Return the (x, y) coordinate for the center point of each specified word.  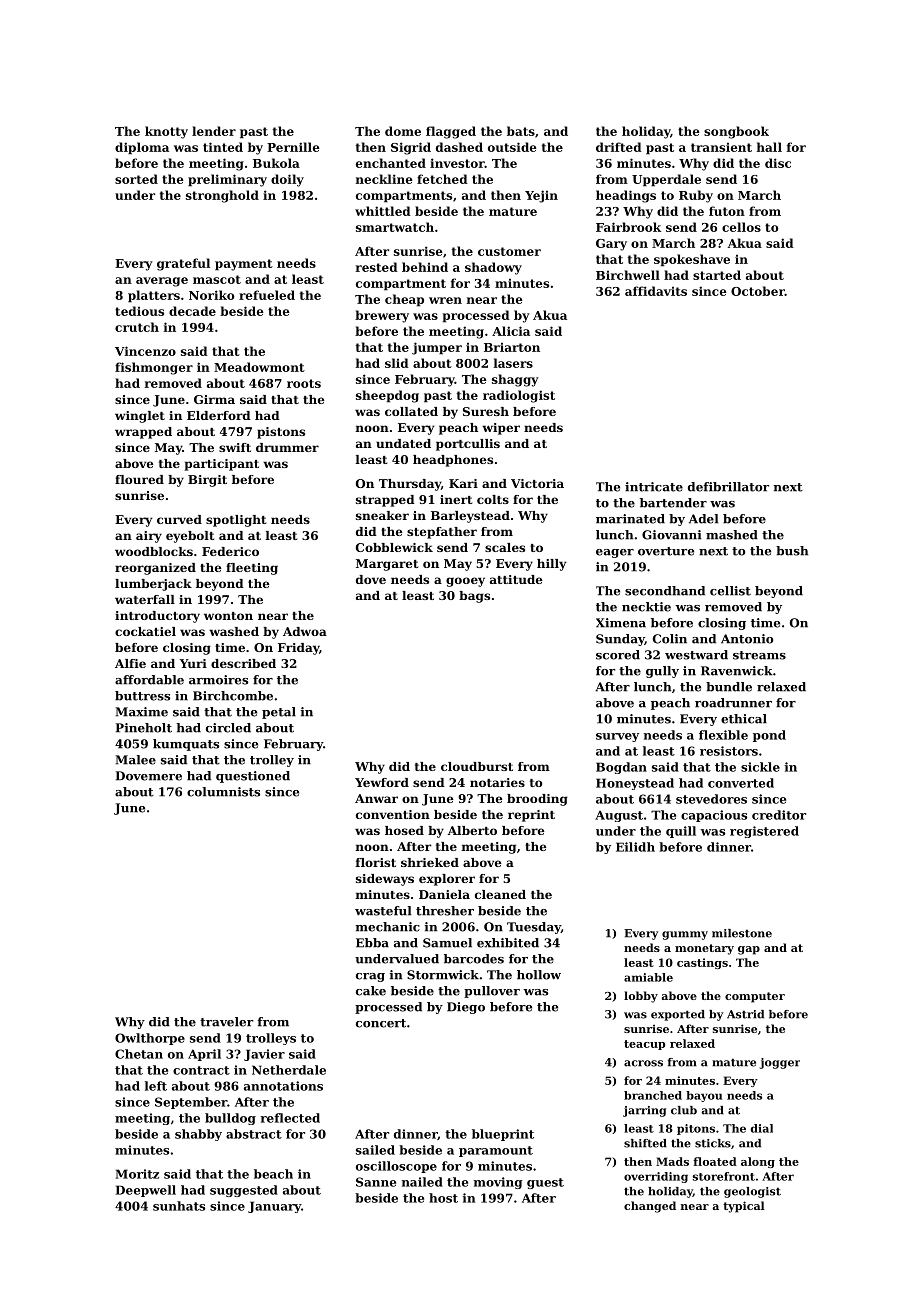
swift (235, 447)
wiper (501, 429)
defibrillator (728, 487)
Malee (135, 760)
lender (214, 131)
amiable (648, 977)
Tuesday (534, 928)
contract (201, 1070)
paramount (496, 1151)
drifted (619, 147)
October (758, 291)
